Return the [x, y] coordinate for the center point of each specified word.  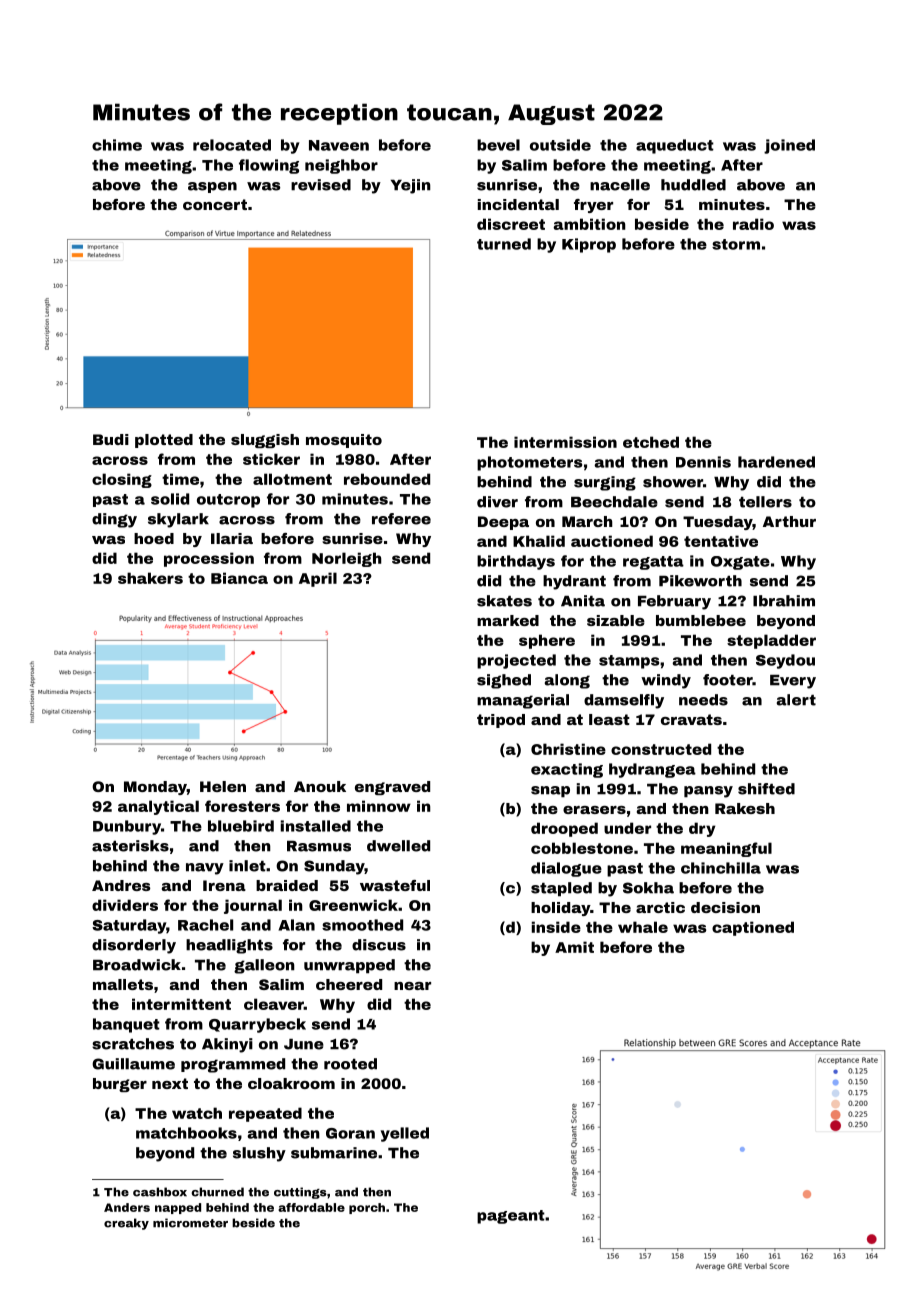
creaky [126, 1224]
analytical [158, 807]
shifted [766, 789]
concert [215, 204]
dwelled [398, 846]
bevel [498, 145]
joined [789, 146]
